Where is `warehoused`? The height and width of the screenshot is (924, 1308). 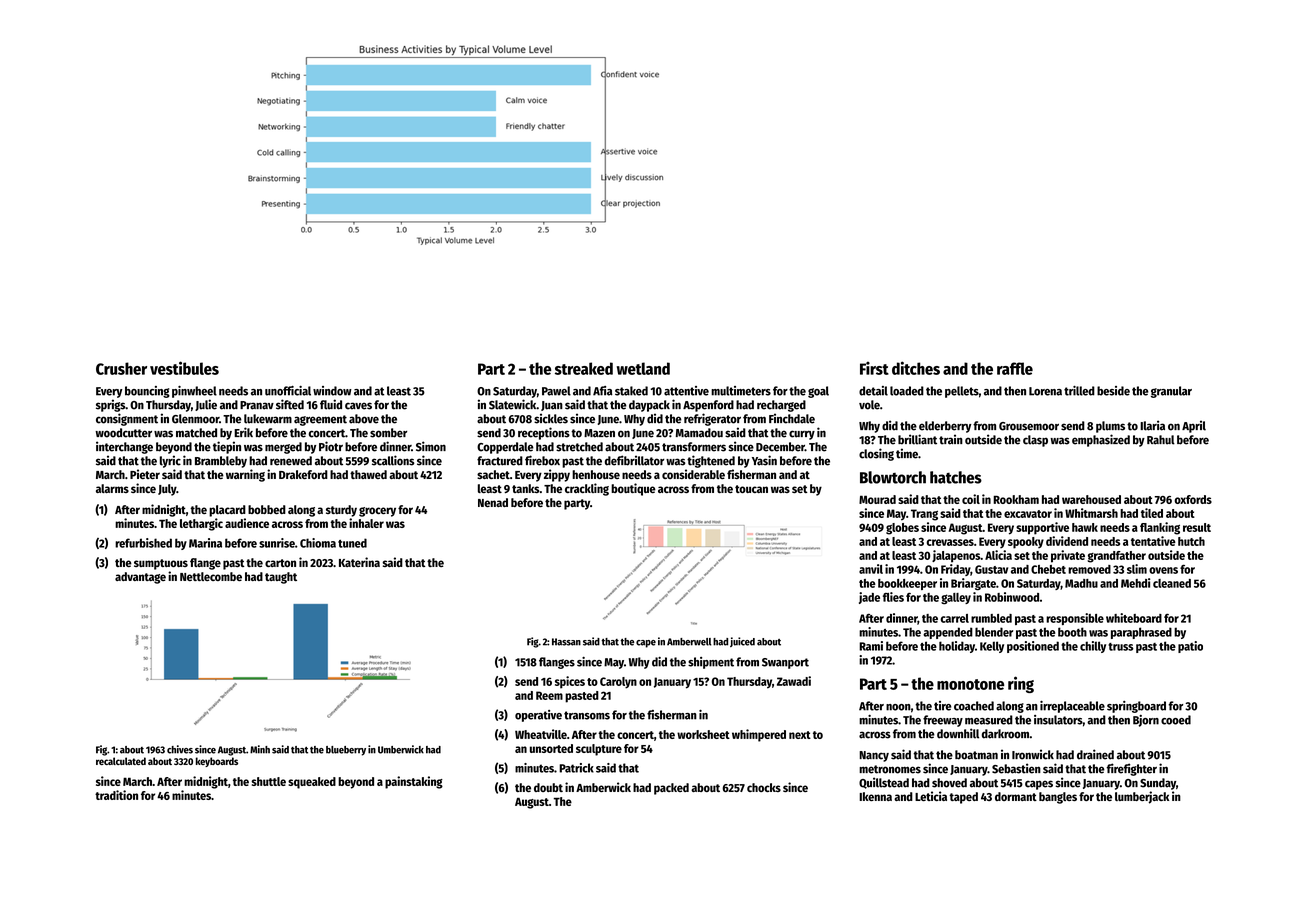
warehoused is located at coordinates (1091, 499).
